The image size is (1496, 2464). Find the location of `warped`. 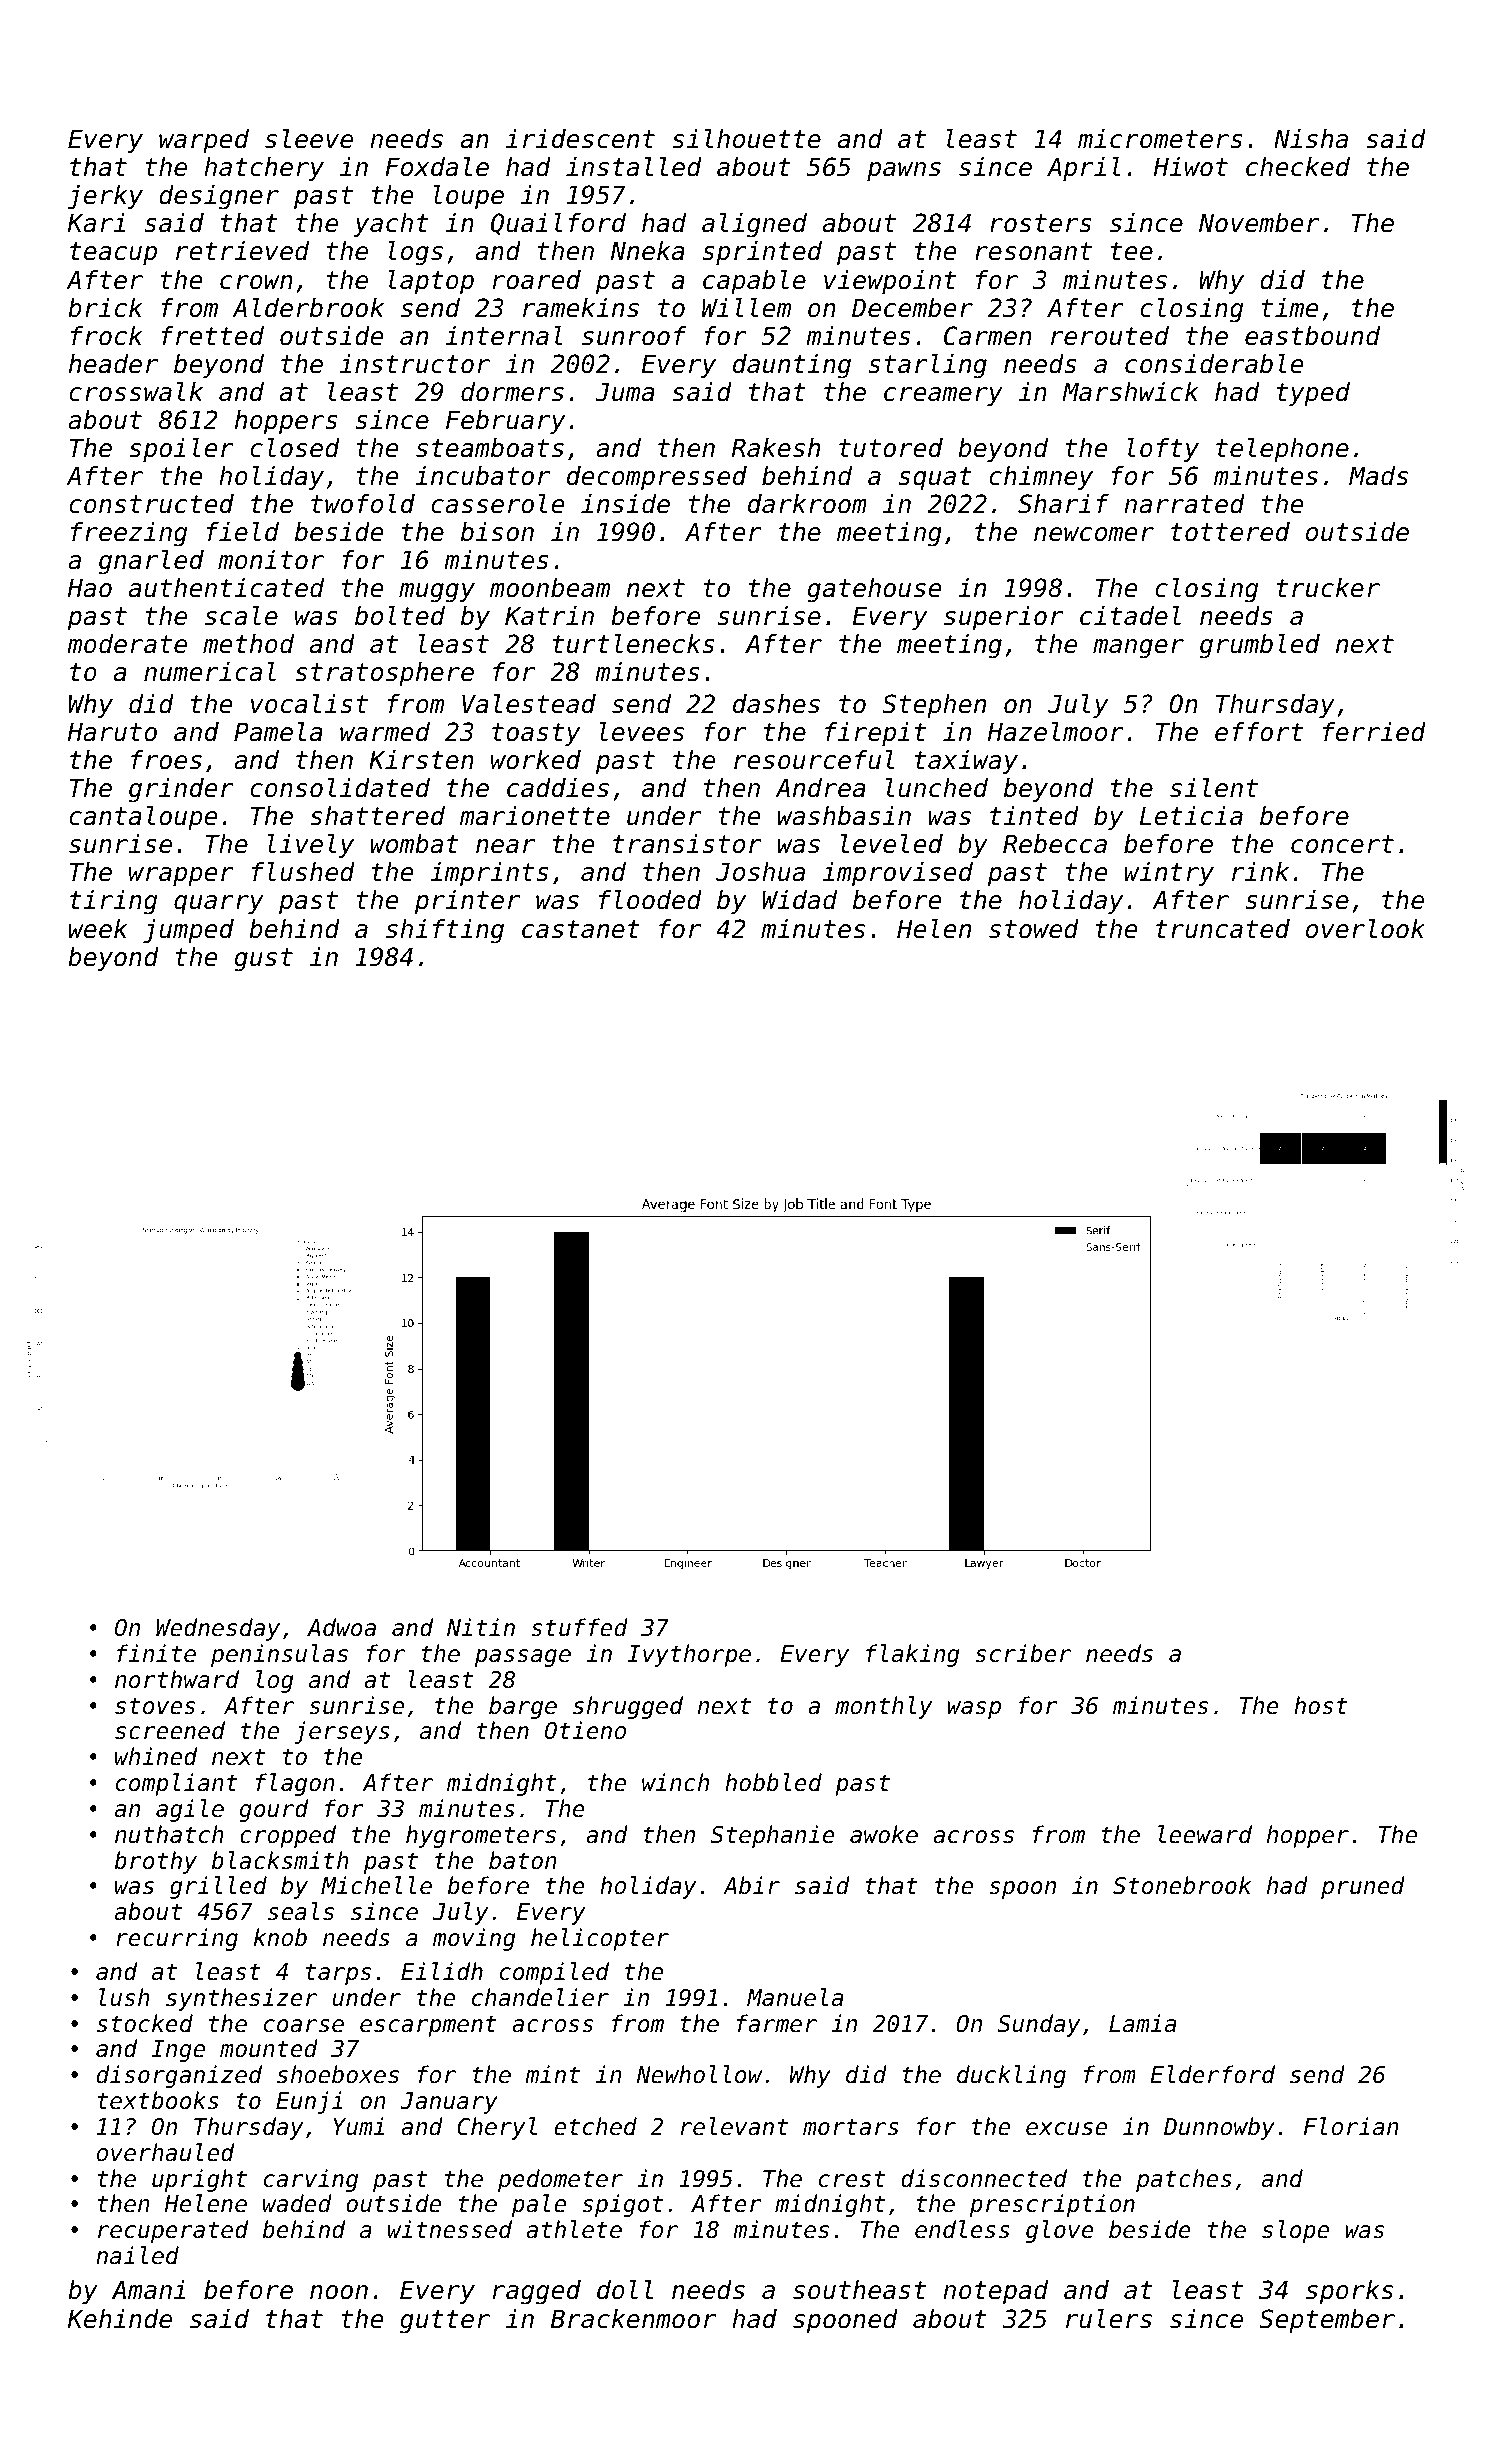

warped is located at coordinates (204, 141).
